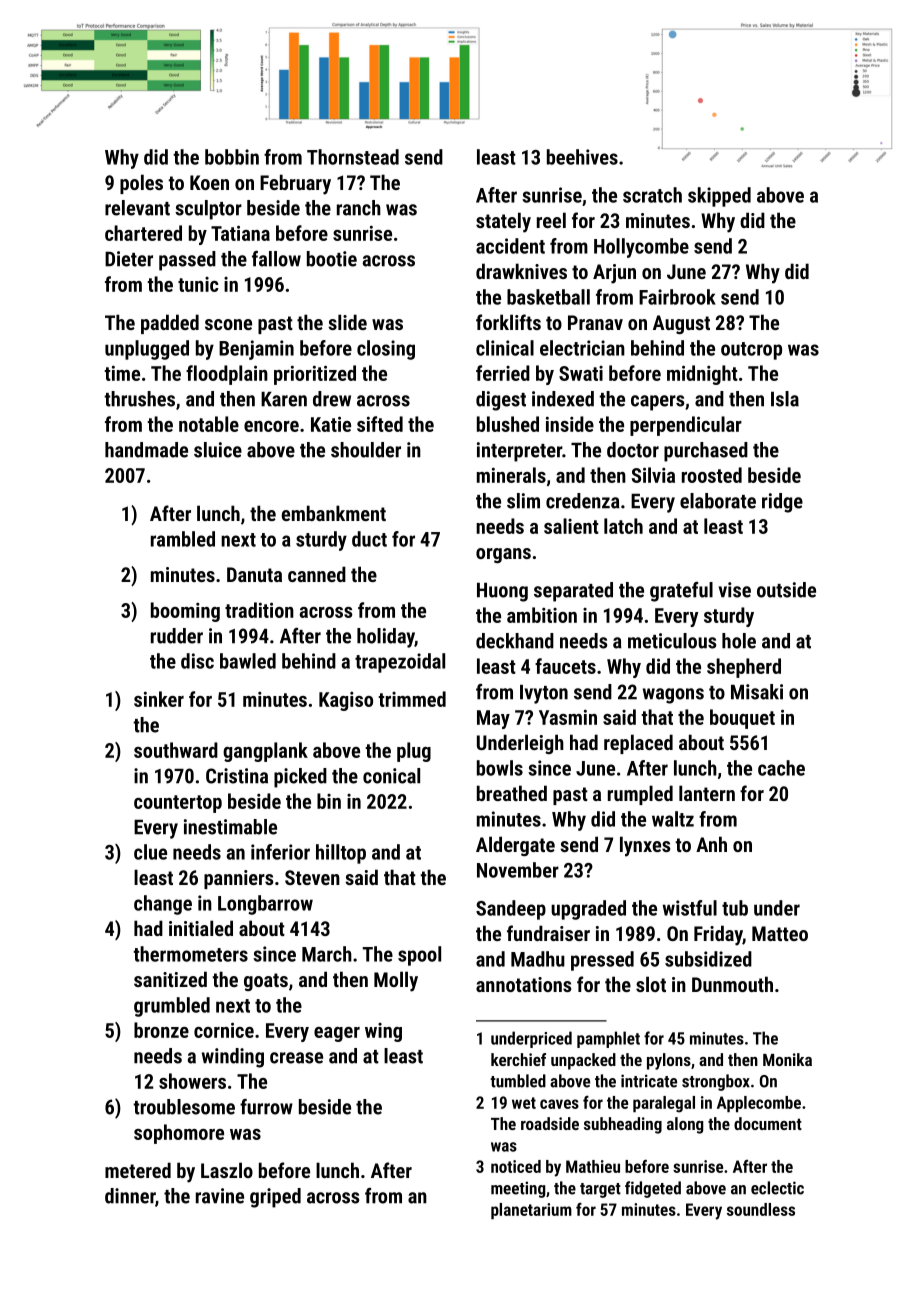  What do you see at coordinates (785, 399) in the image?
I see `Isla` at bounding box center [785, 399].
